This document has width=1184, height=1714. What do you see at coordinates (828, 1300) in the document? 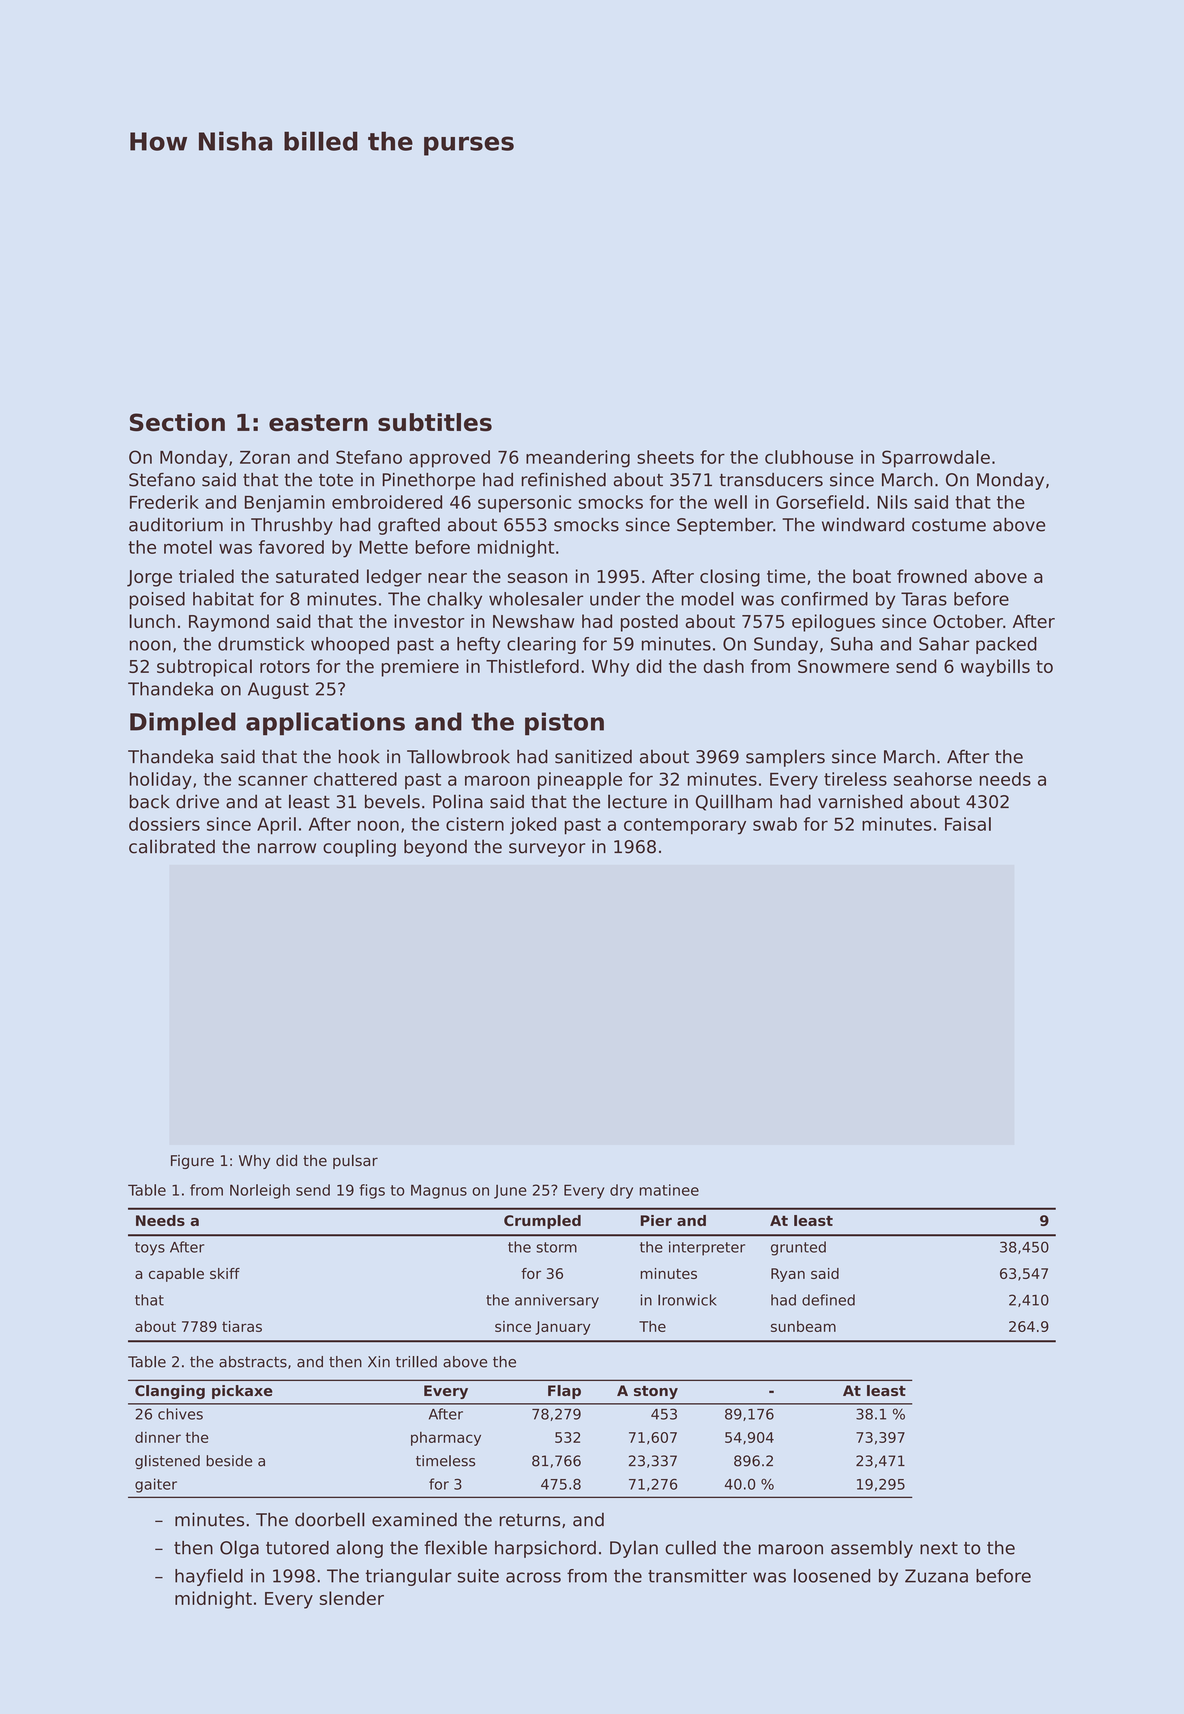
I see `defined` at bounding box center [828, 1300].
